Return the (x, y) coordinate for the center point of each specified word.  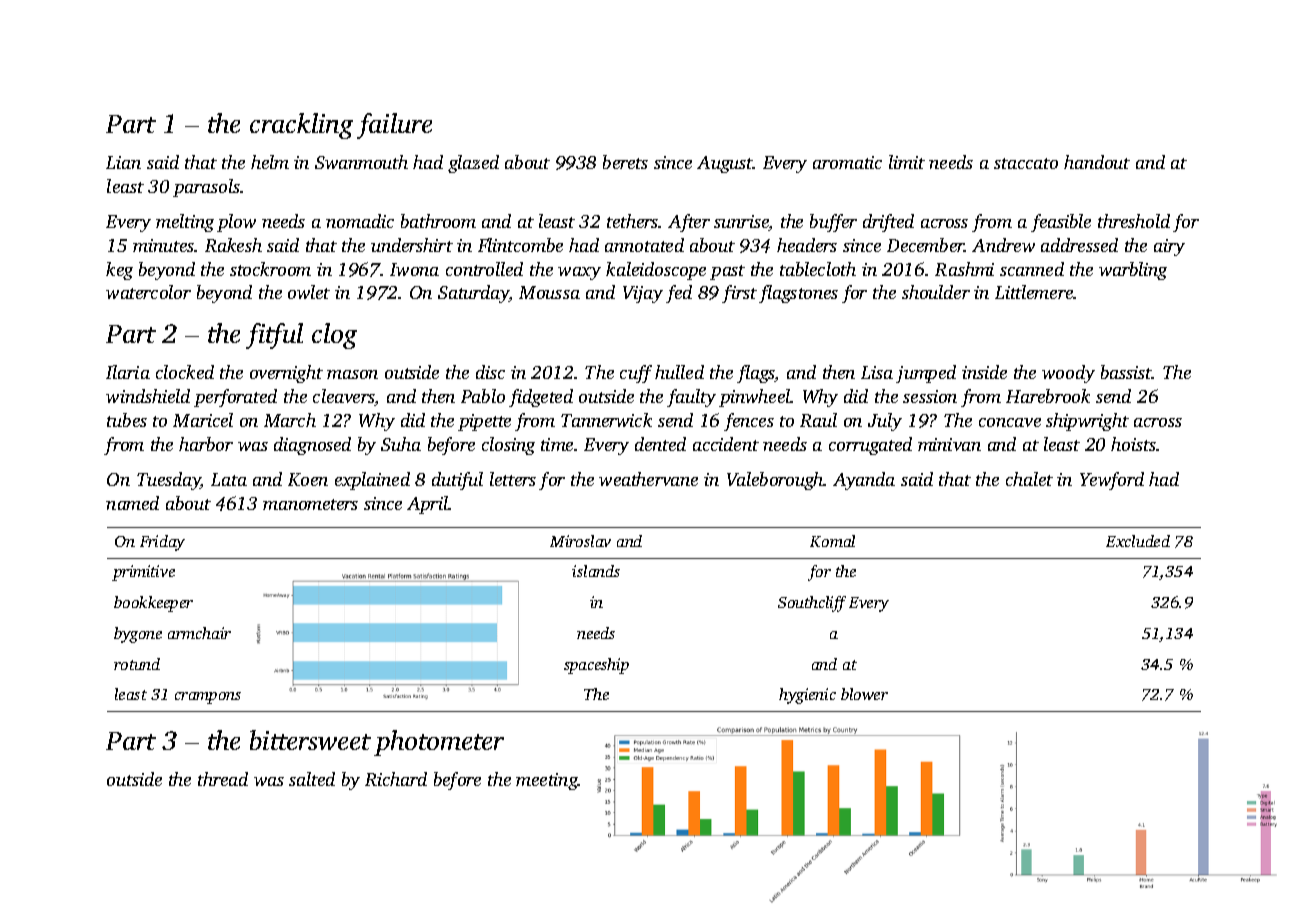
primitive (143, 573)
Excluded (1138, 541)
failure (394, 126)
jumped (926, 374)
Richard (396, 779)
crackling (301, 126)
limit (907, 162)
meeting (547, 781)
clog (334, 336)
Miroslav (580, 541)
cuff (636, 374)
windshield (148, 396)
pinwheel (755, 398)
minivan (949, 444)
